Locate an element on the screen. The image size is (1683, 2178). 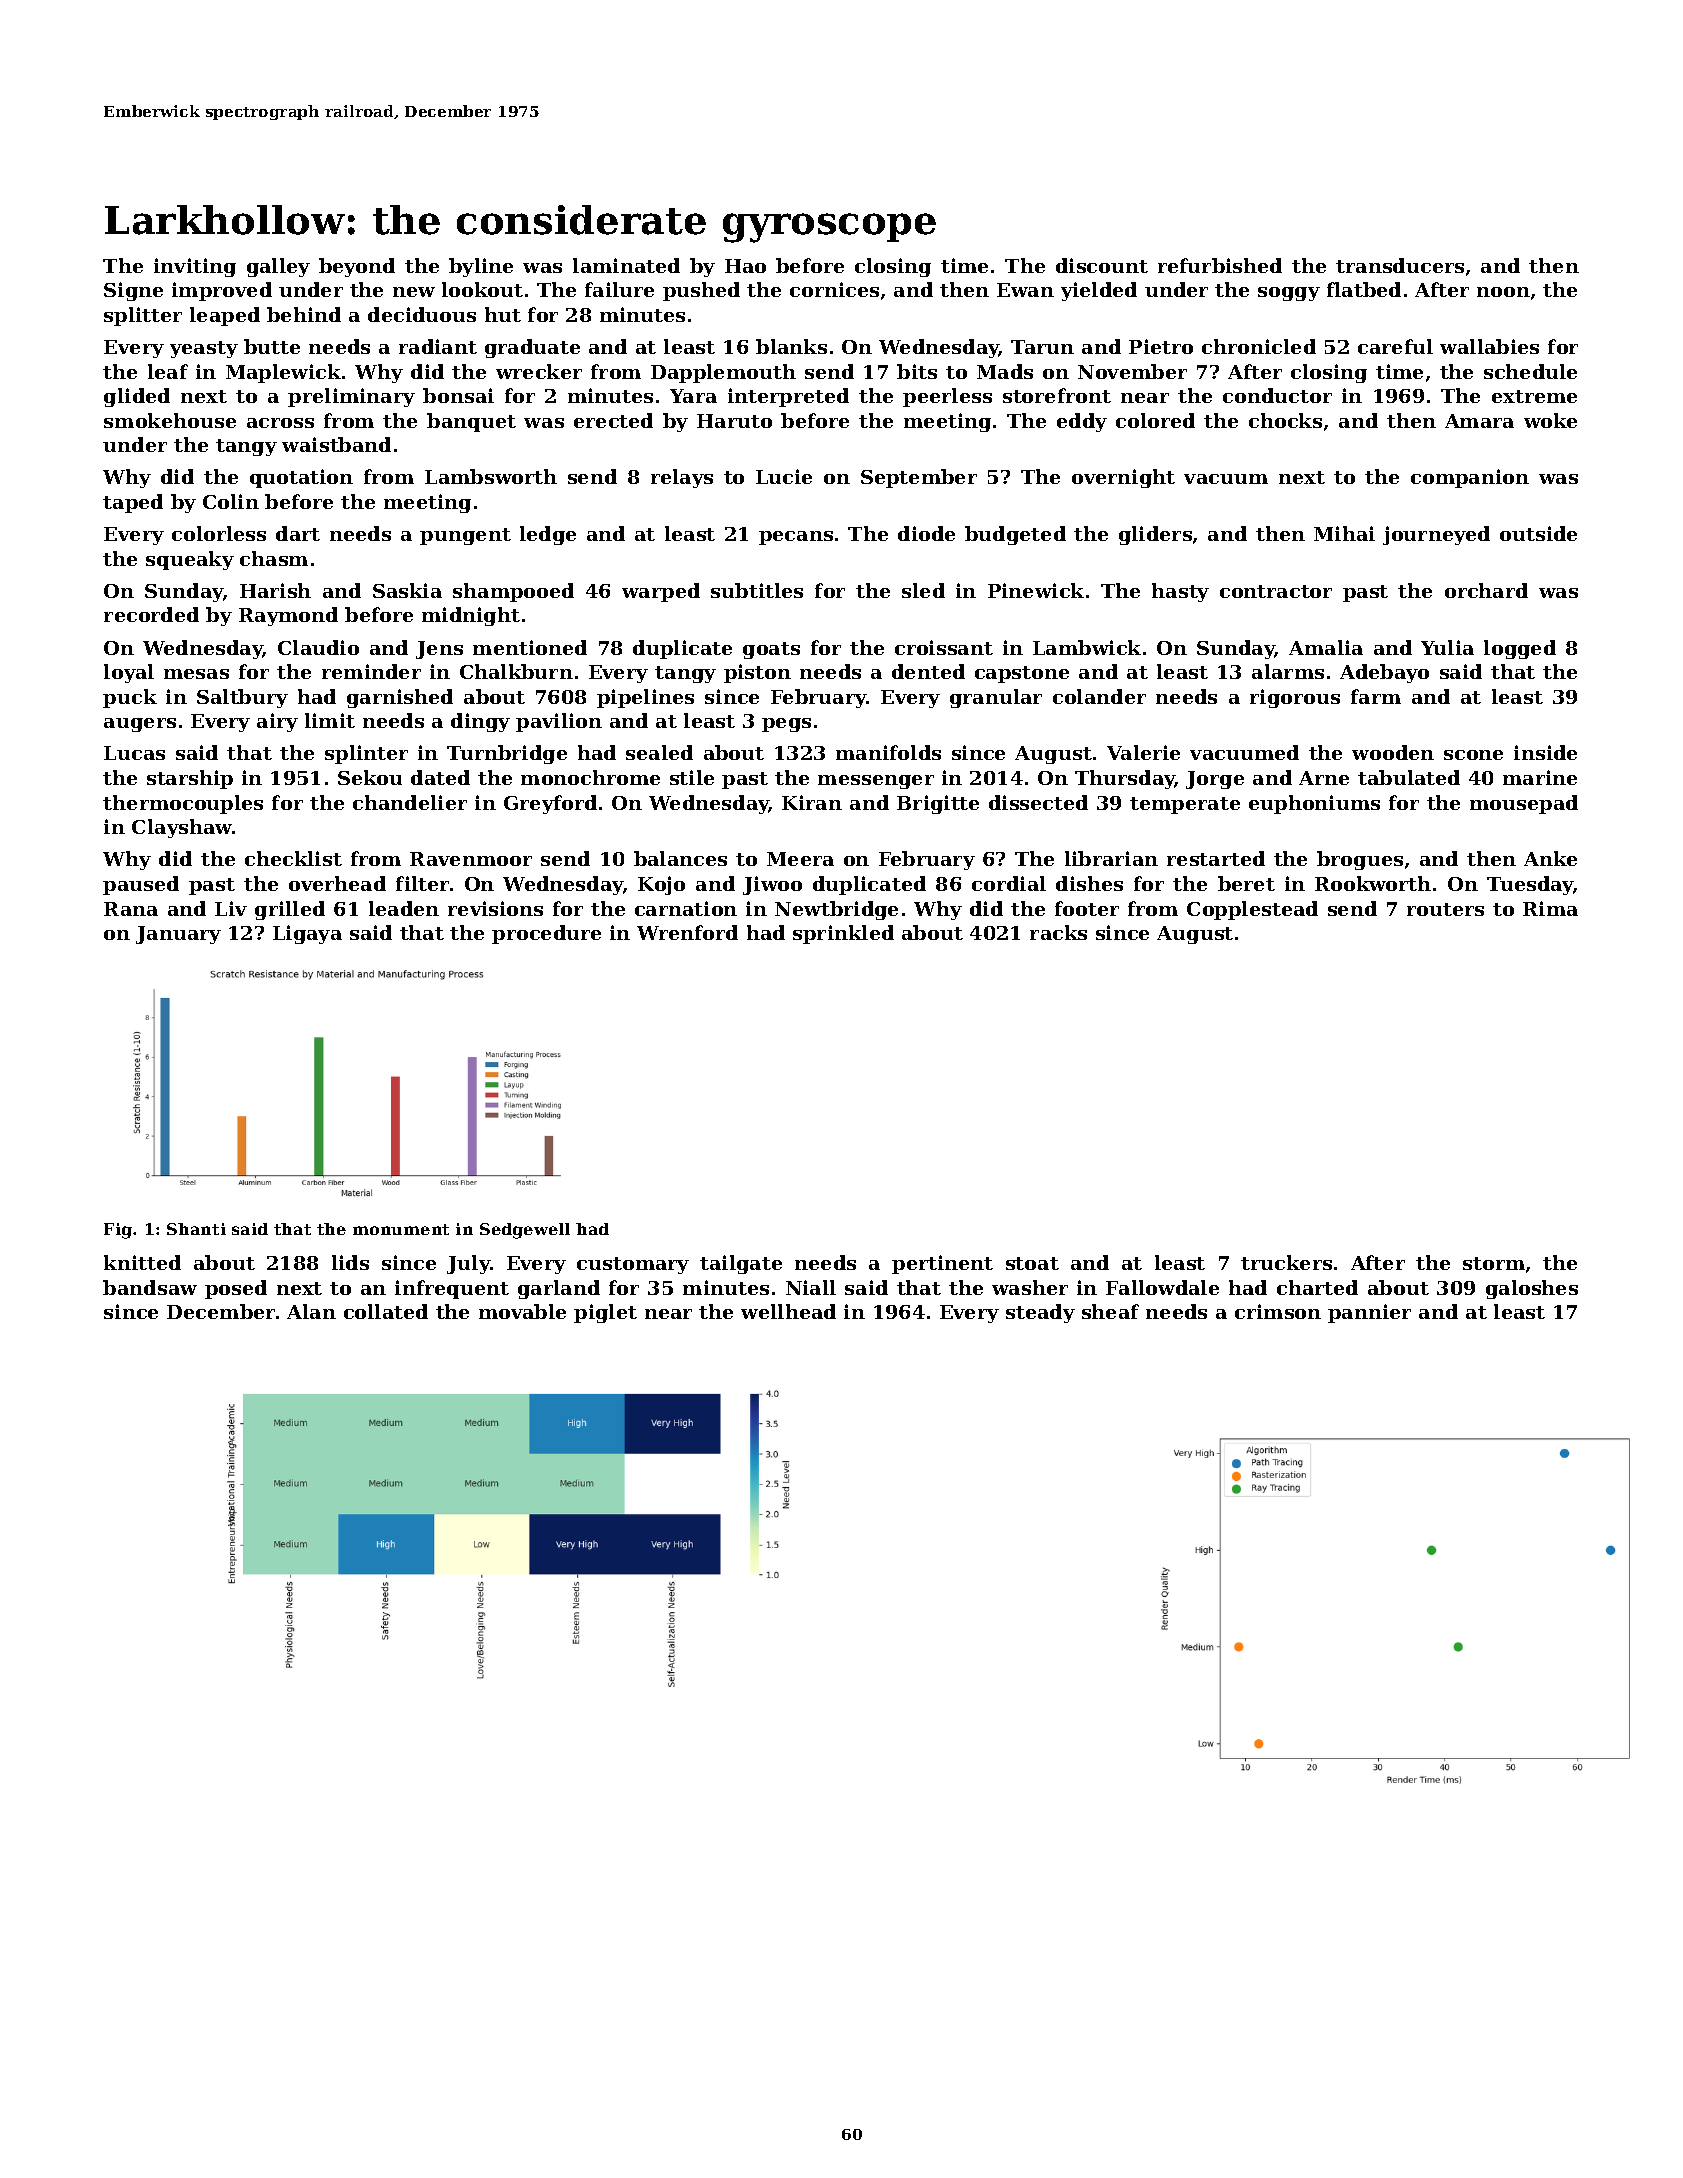
behind is located at coordinates (304, 314).
